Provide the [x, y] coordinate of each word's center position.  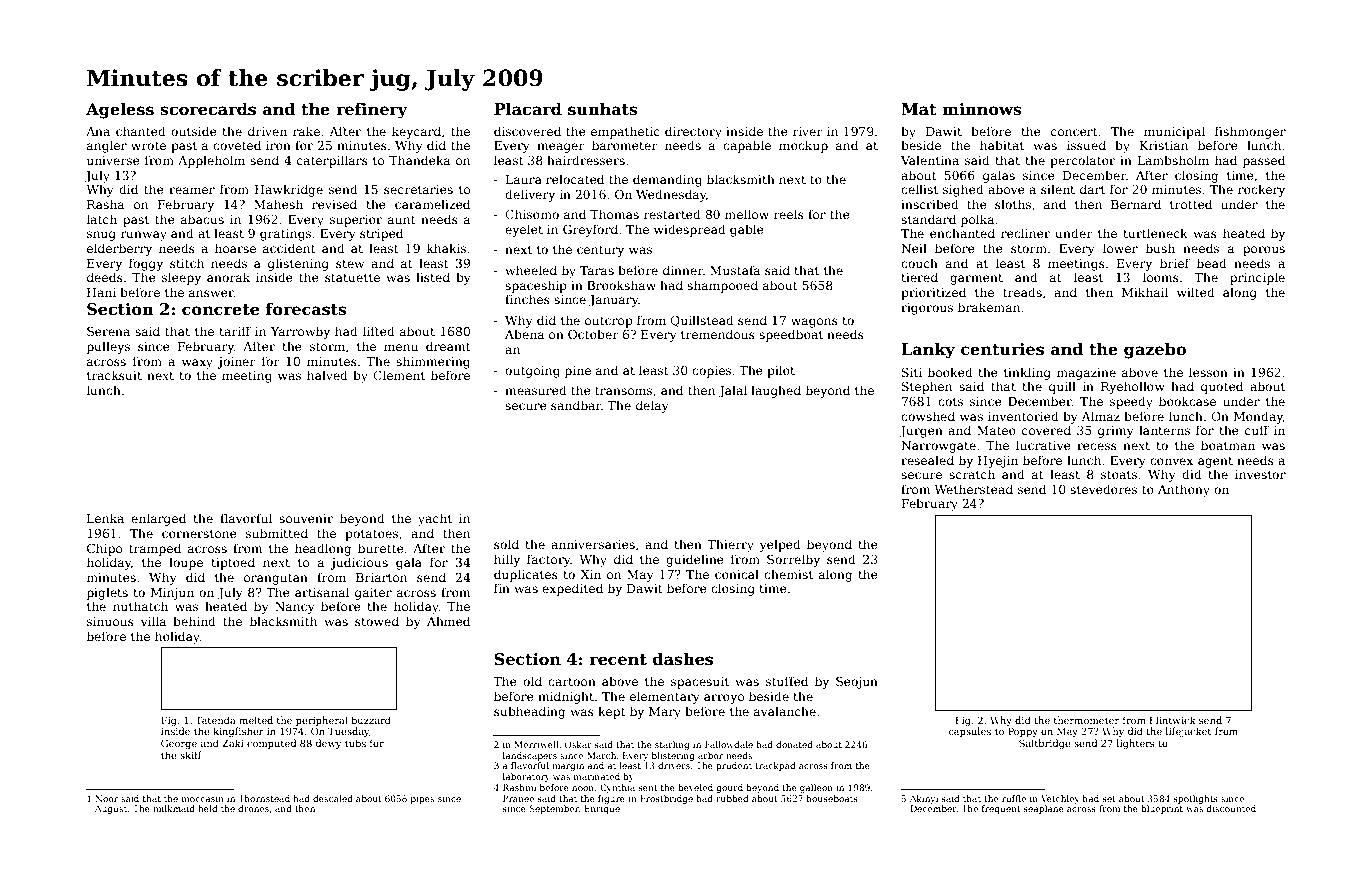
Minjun [172, 594]
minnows [982, 109]
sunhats [603, 109]
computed [271, 744]
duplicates [526, 575]
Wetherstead [973, 489]
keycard [416, 132]
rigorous [927, 309]
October [593, 334]
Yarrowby [300, 332]
